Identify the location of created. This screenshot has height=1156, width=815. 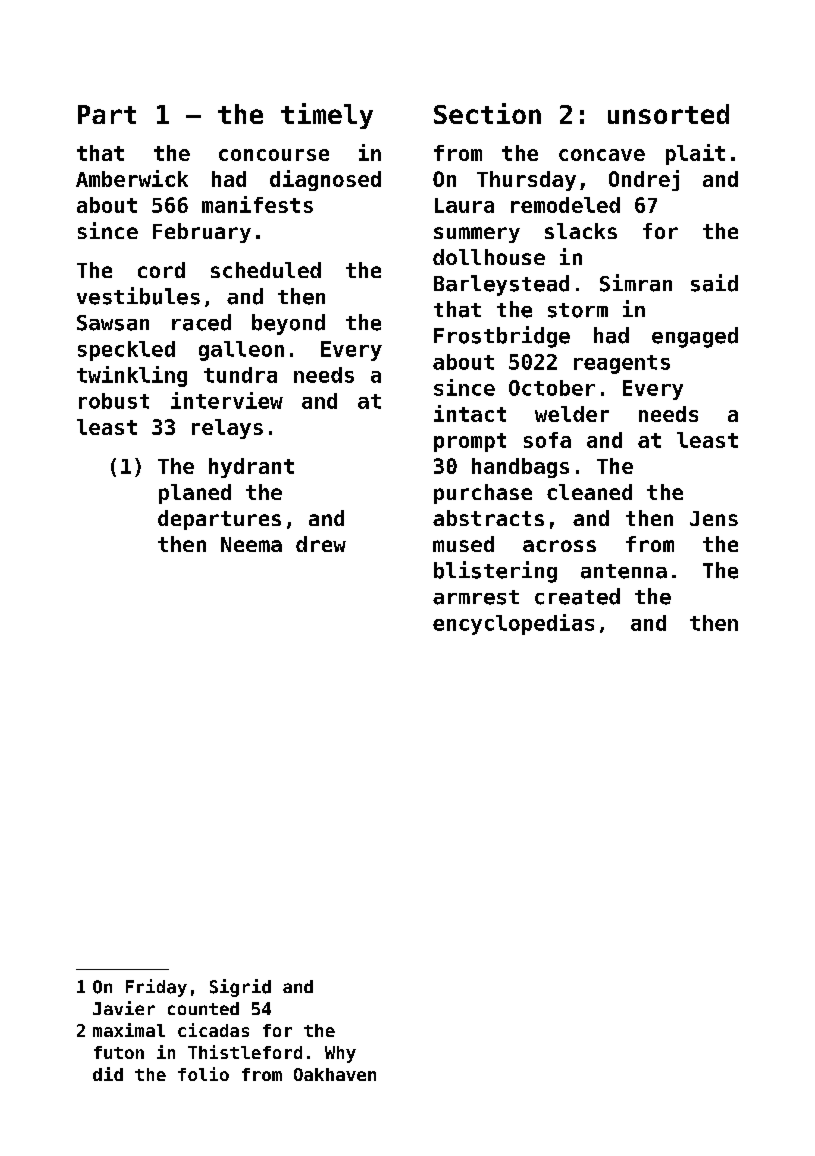
(577, 596).
